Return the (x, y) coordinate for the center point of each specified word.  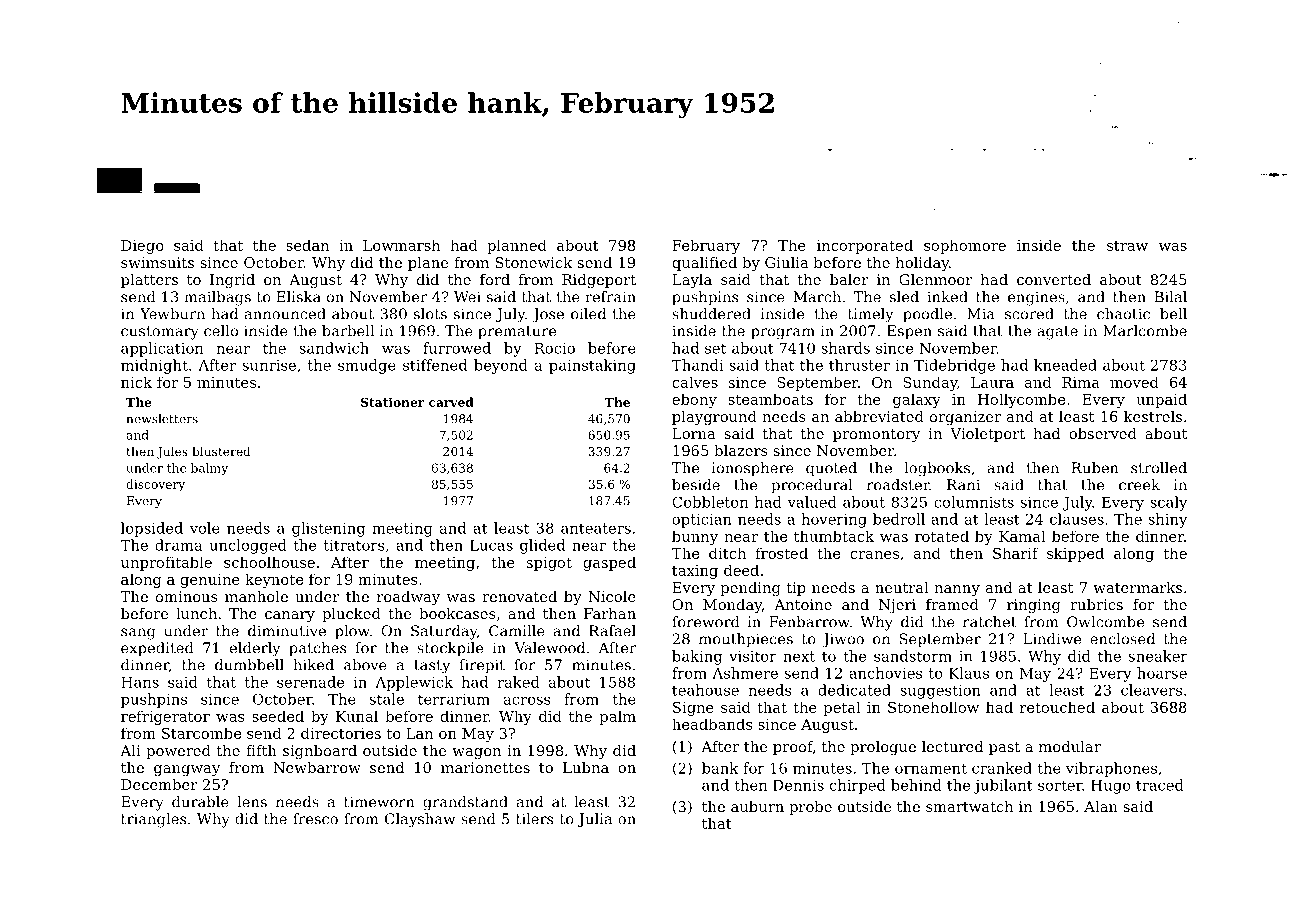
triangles (153, 820)
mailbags (218, 298)
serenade (310, 682)
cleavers (1151, 690)
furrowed (457, 348)
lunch (196, 613)
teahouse (705, 690)
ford (495, 279)
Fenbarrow (809, 622)
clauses (1077, 519)
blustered (221, 451)
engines (1036, 298)
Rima (1081, 382)
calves (695, 382)
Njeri (897, 606)
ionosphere (752, 469)
